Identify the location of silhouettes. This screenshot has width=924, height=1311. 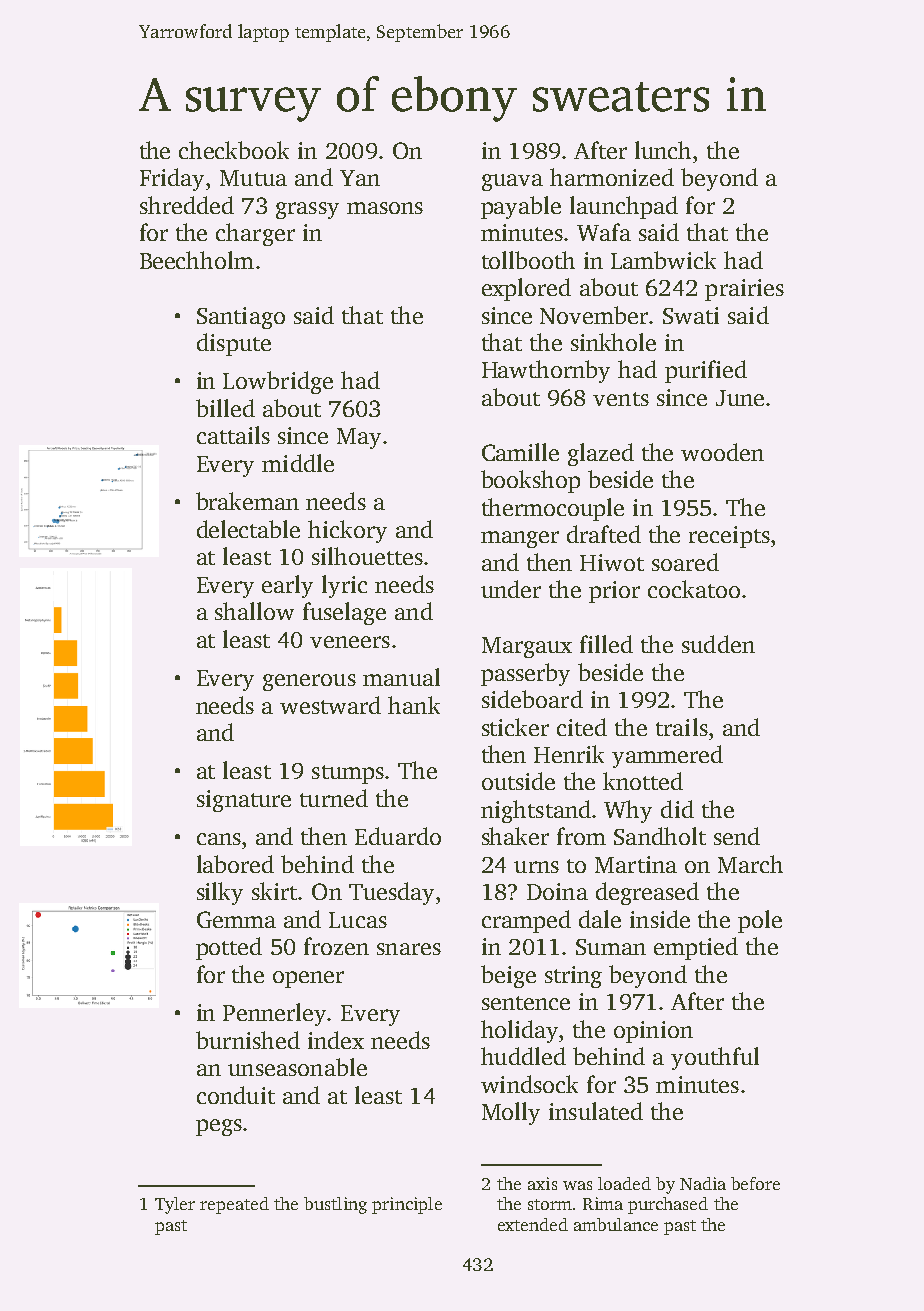
(367, 556).
